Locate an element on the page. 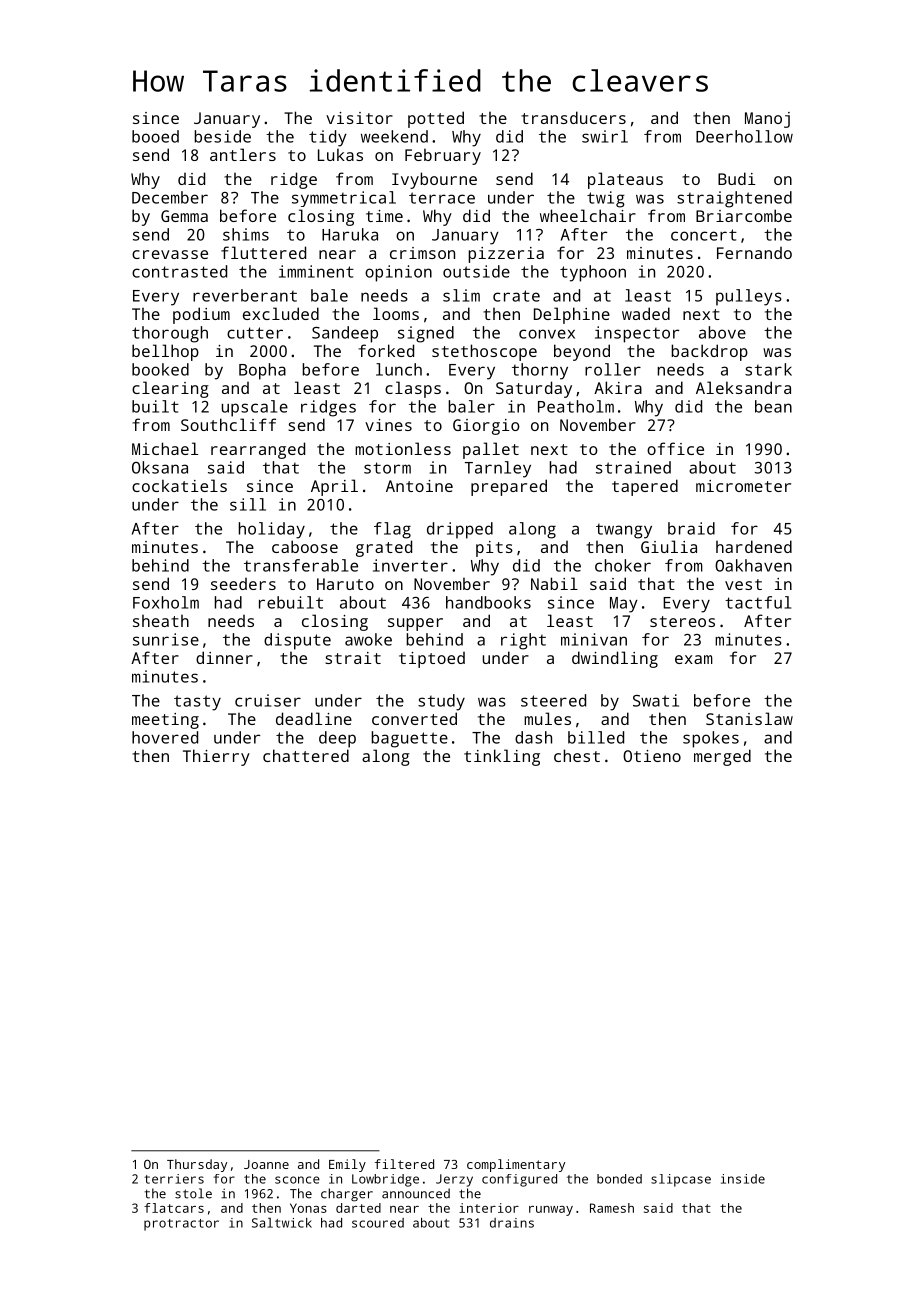 This document has height=1314, width=924. complimentary is located at coordinates (516, 1165).
